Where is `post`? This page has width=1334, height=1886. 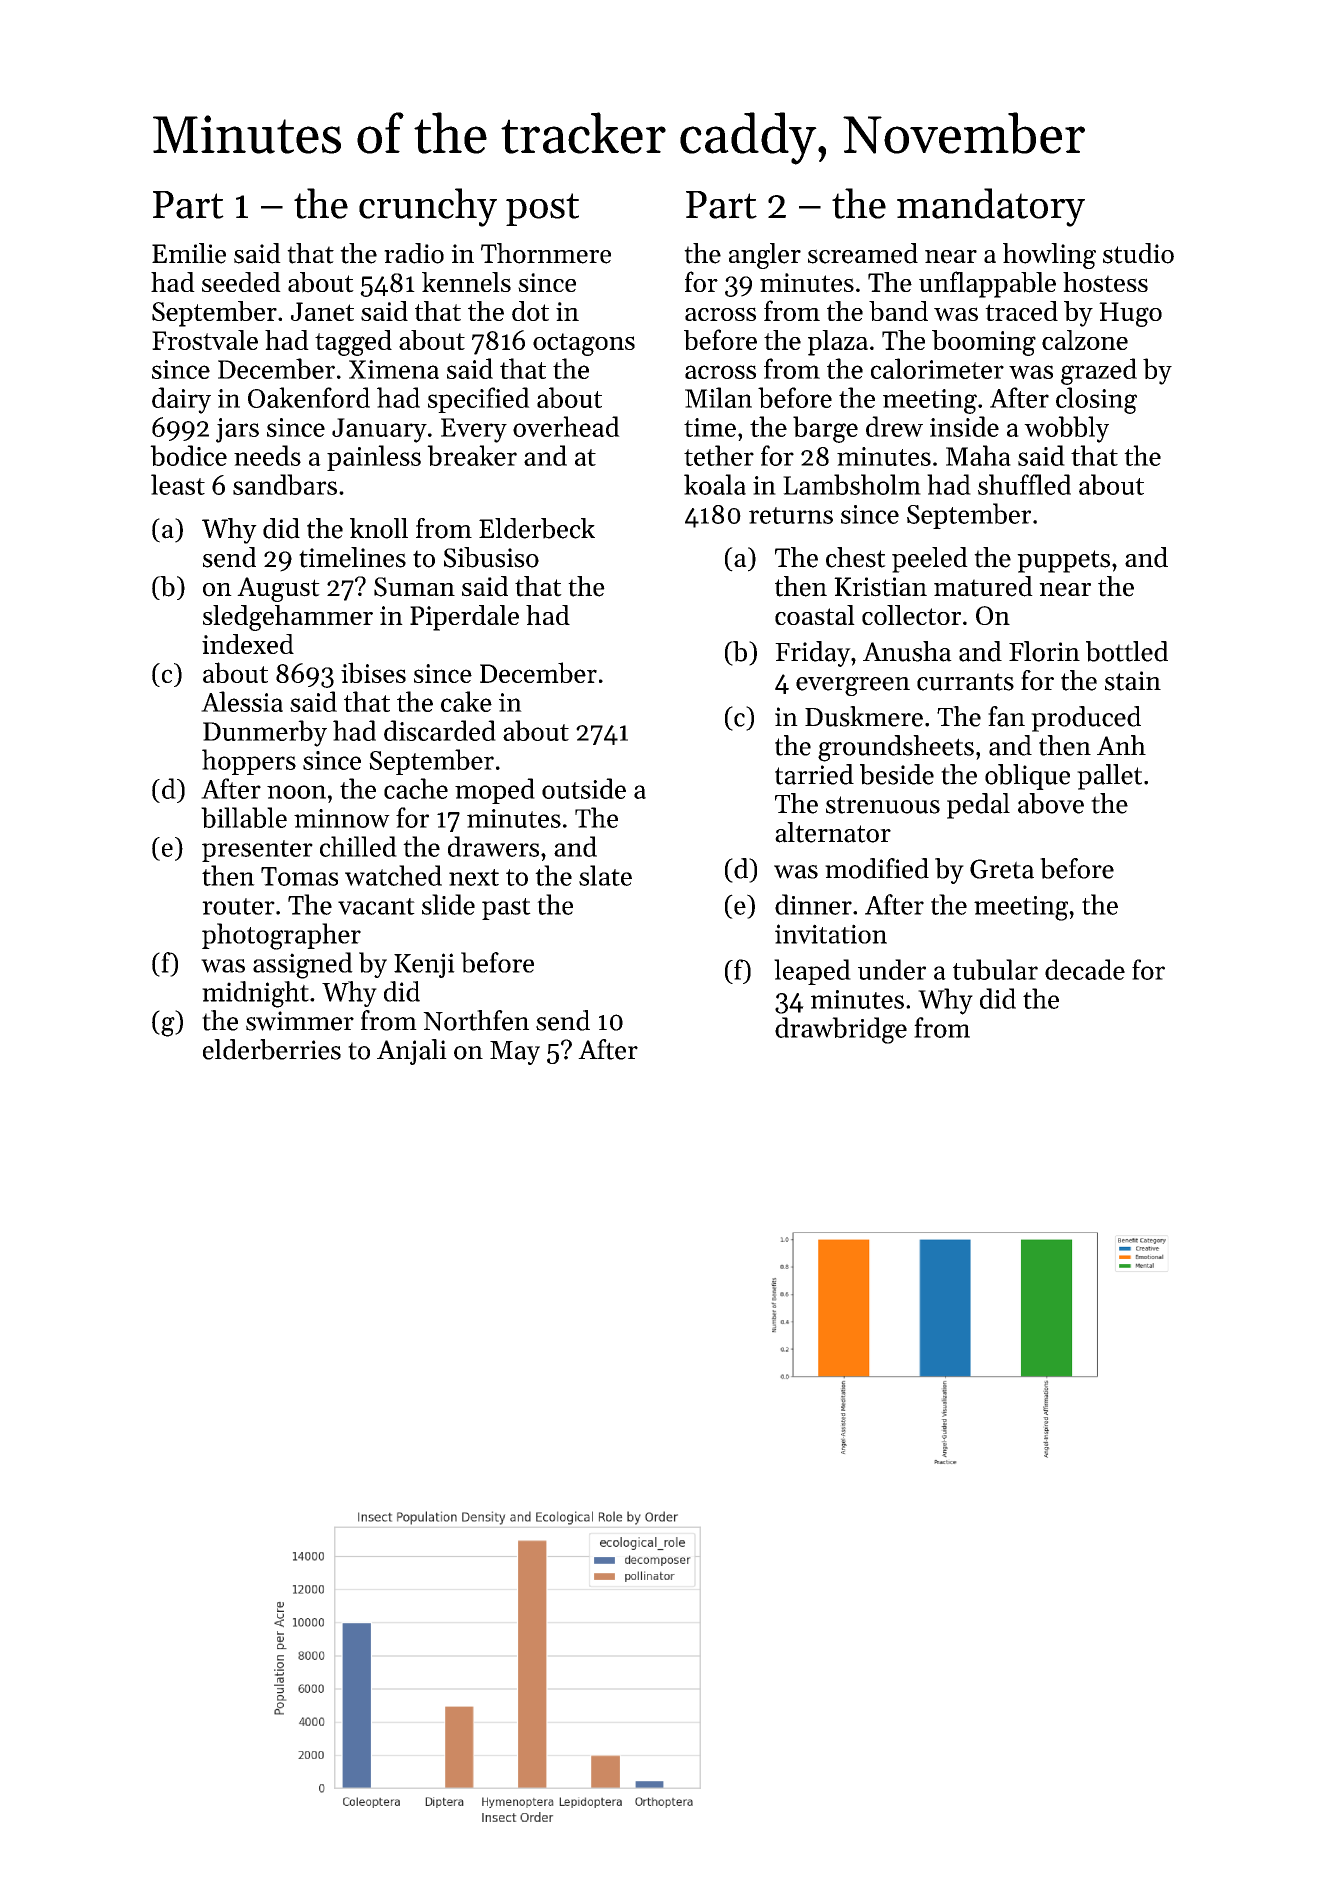 post is located at coordinates (542, 209).
